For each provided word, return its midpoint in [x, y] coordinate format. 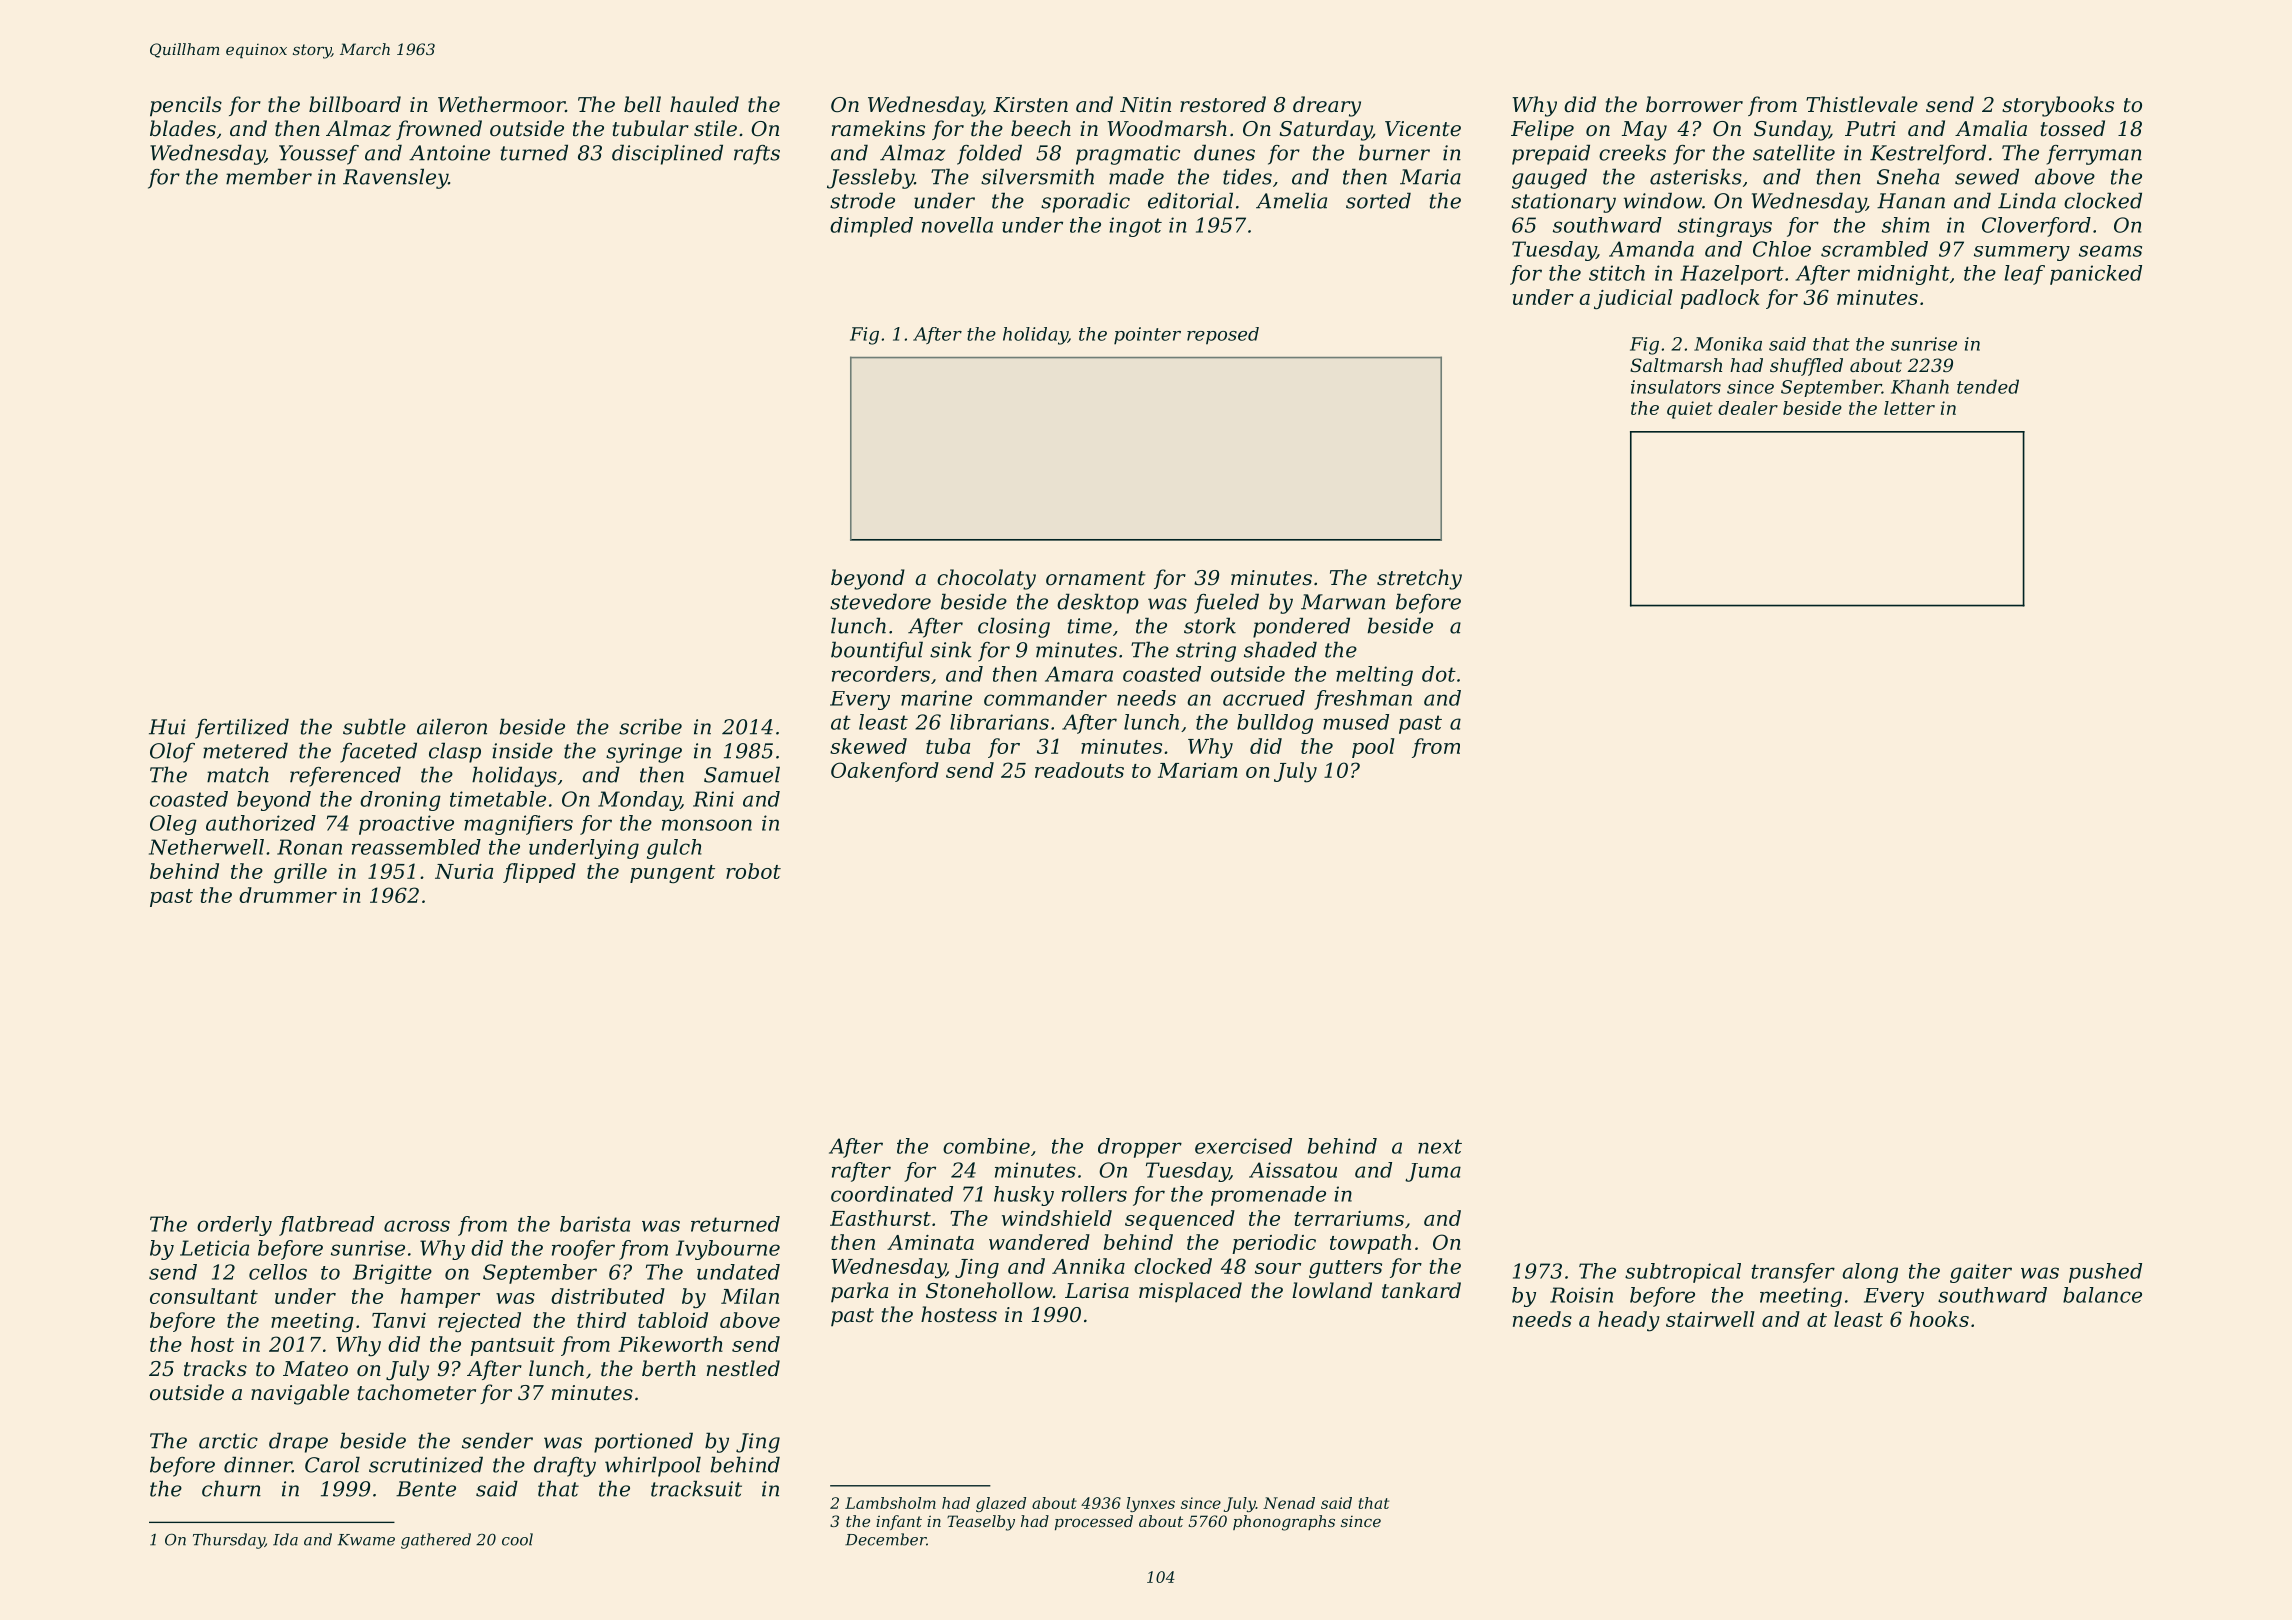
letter [1909, 408]
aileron [452, 726]
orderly [234, 1226]
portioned [643, 1442]
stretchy [1419, 579]
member [269, 176]
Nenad [1289, 1503]
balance [2102, 1295]
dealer [1748, 408]
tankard [1421, 1290]
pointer [1147, 336]
